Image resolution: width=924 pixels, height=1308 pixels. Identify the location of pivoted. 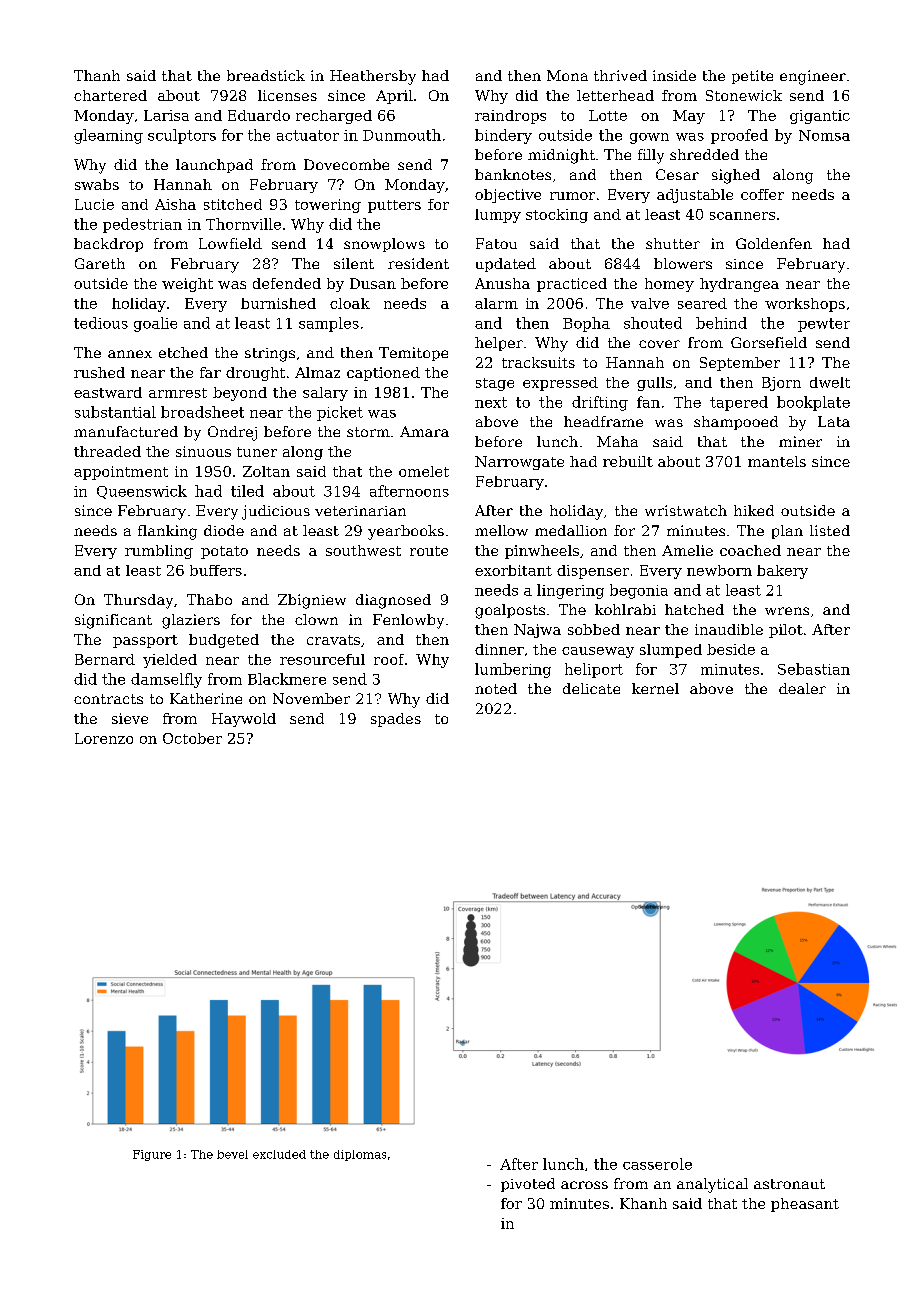
(528, 1185).
